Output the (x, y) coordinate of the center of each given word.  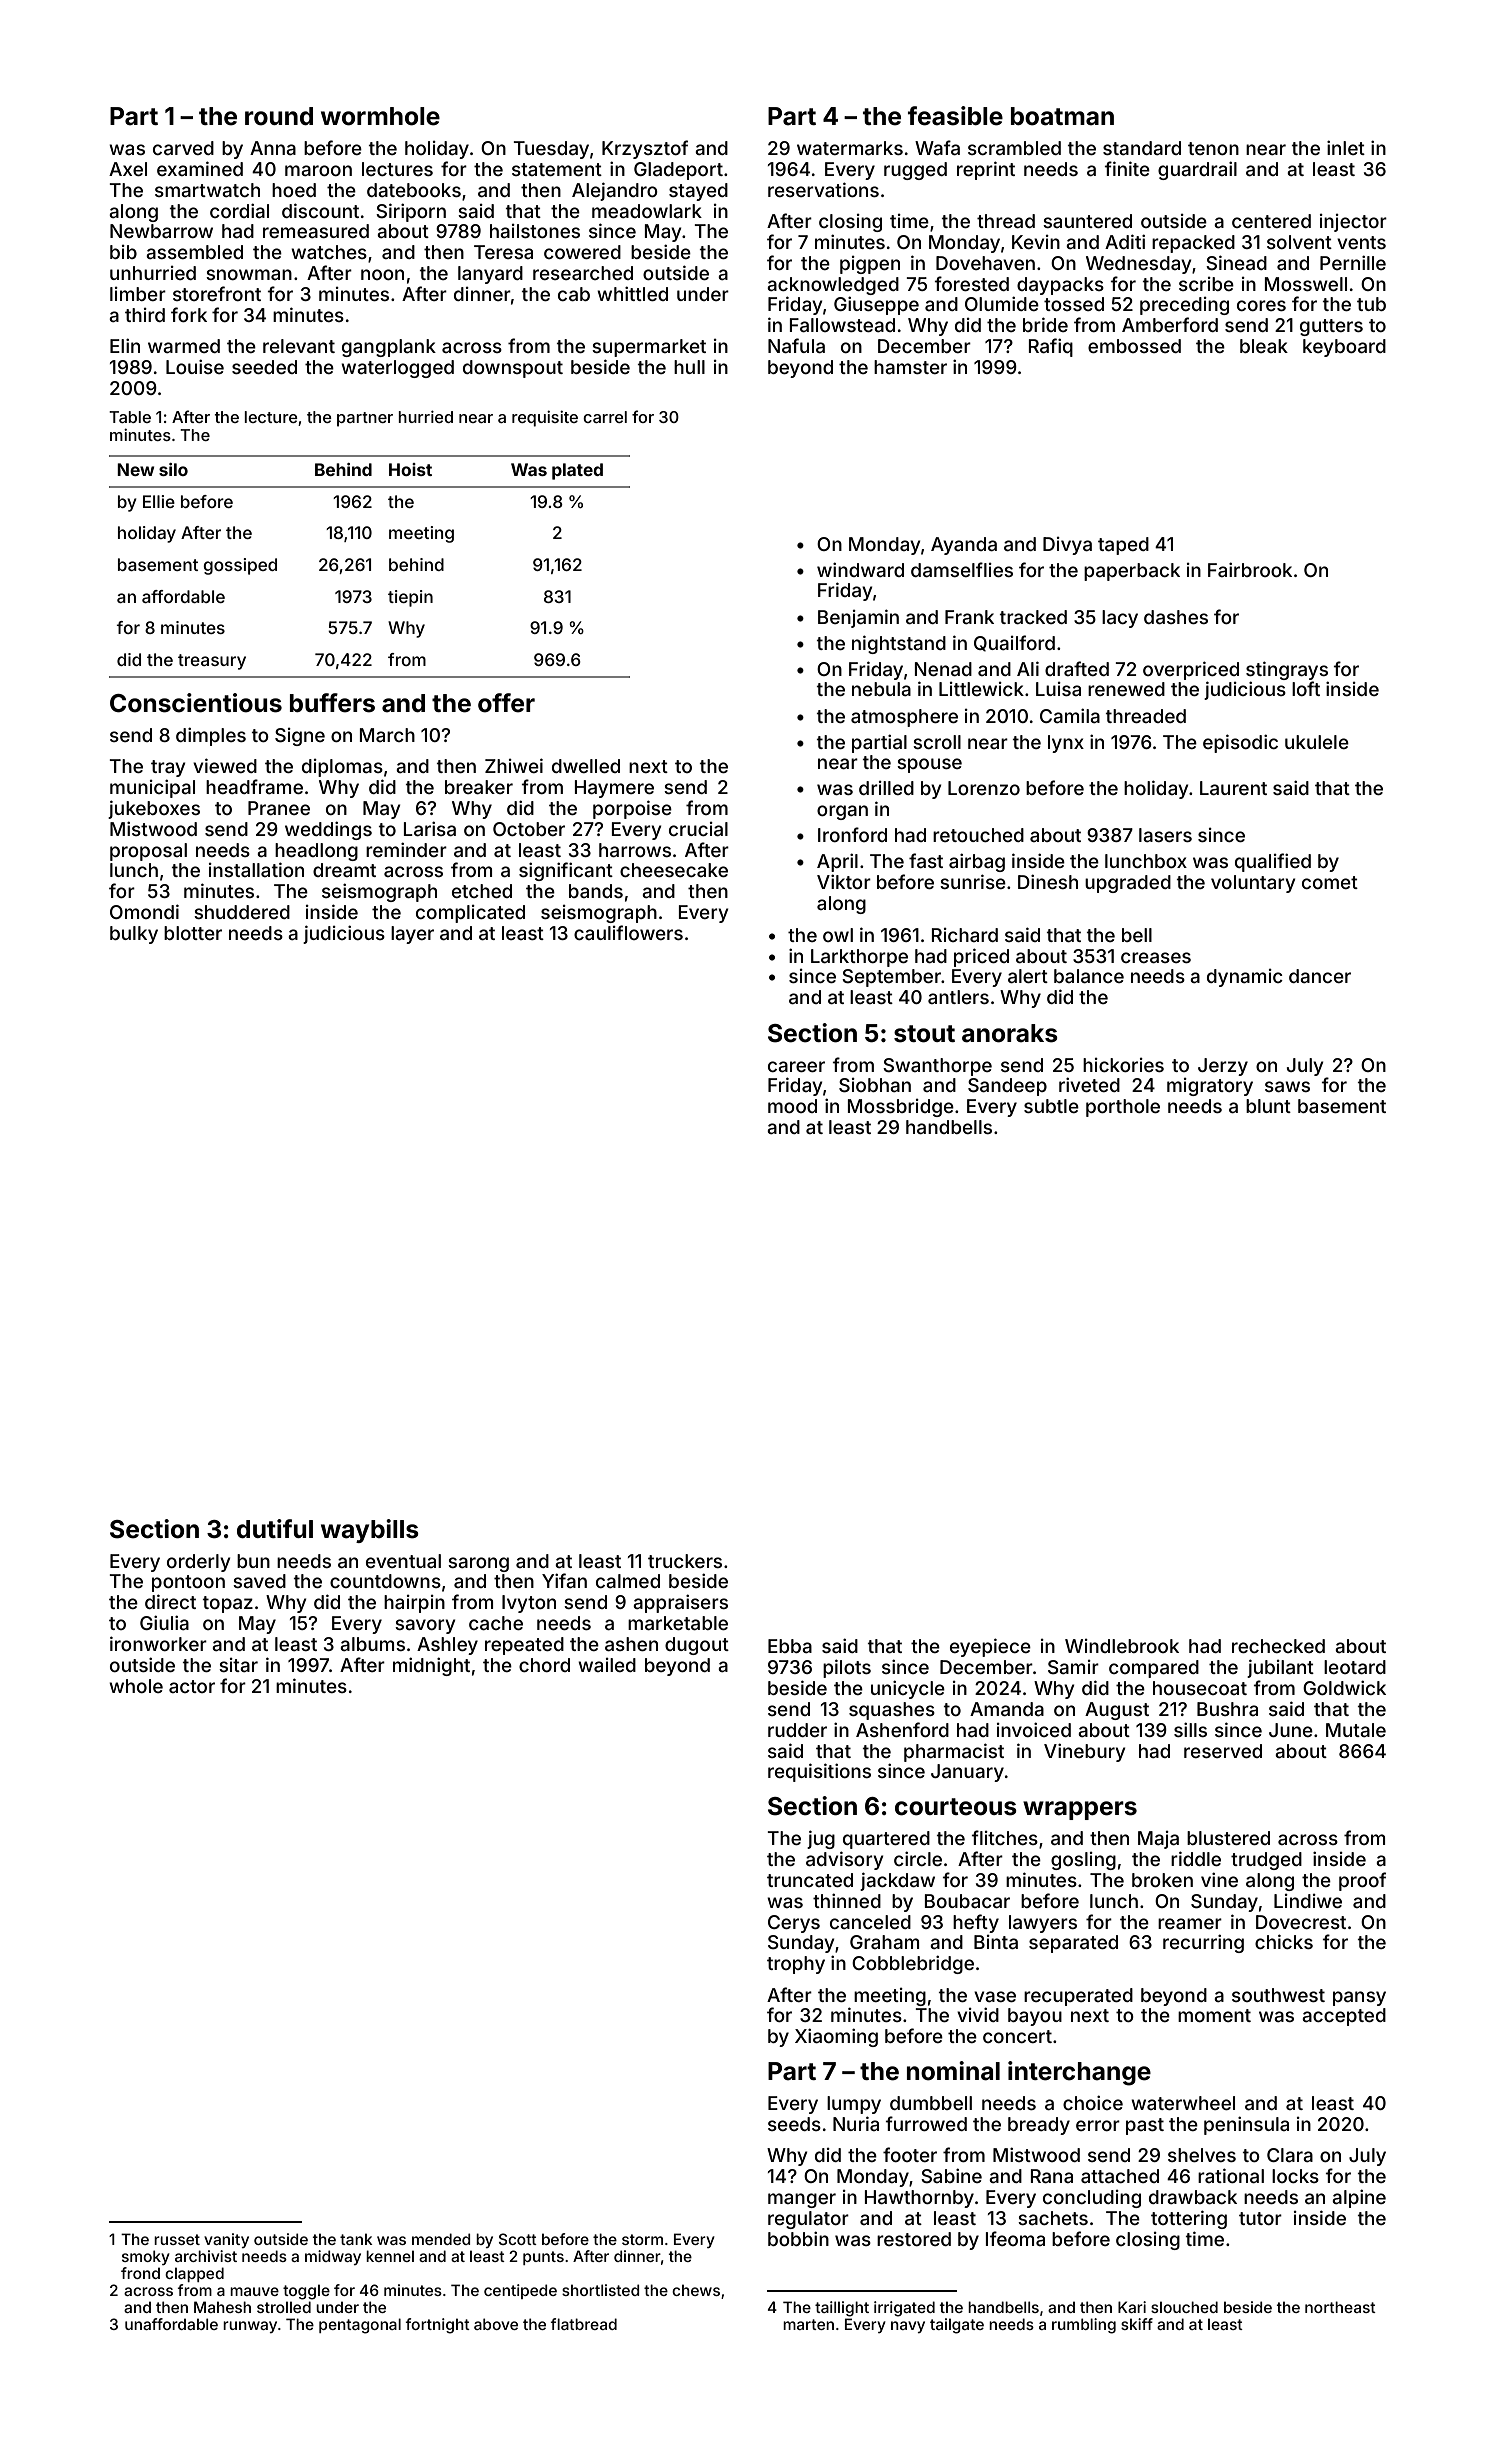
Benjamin (858, 618)
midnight (431, 1666)
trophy (796, 1965)
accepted (1344, 2017)
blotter (193, 933)
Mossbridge (901, 1108)
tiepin (410, 598)
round (279, 116)
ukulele (1317, 742)
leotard (1355, 1667)
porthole (1123, 1108)
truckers (685, 1561)
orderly (199, 1563)
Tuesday (551, 150)
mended (441, 2239)
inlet (1346, 147)
